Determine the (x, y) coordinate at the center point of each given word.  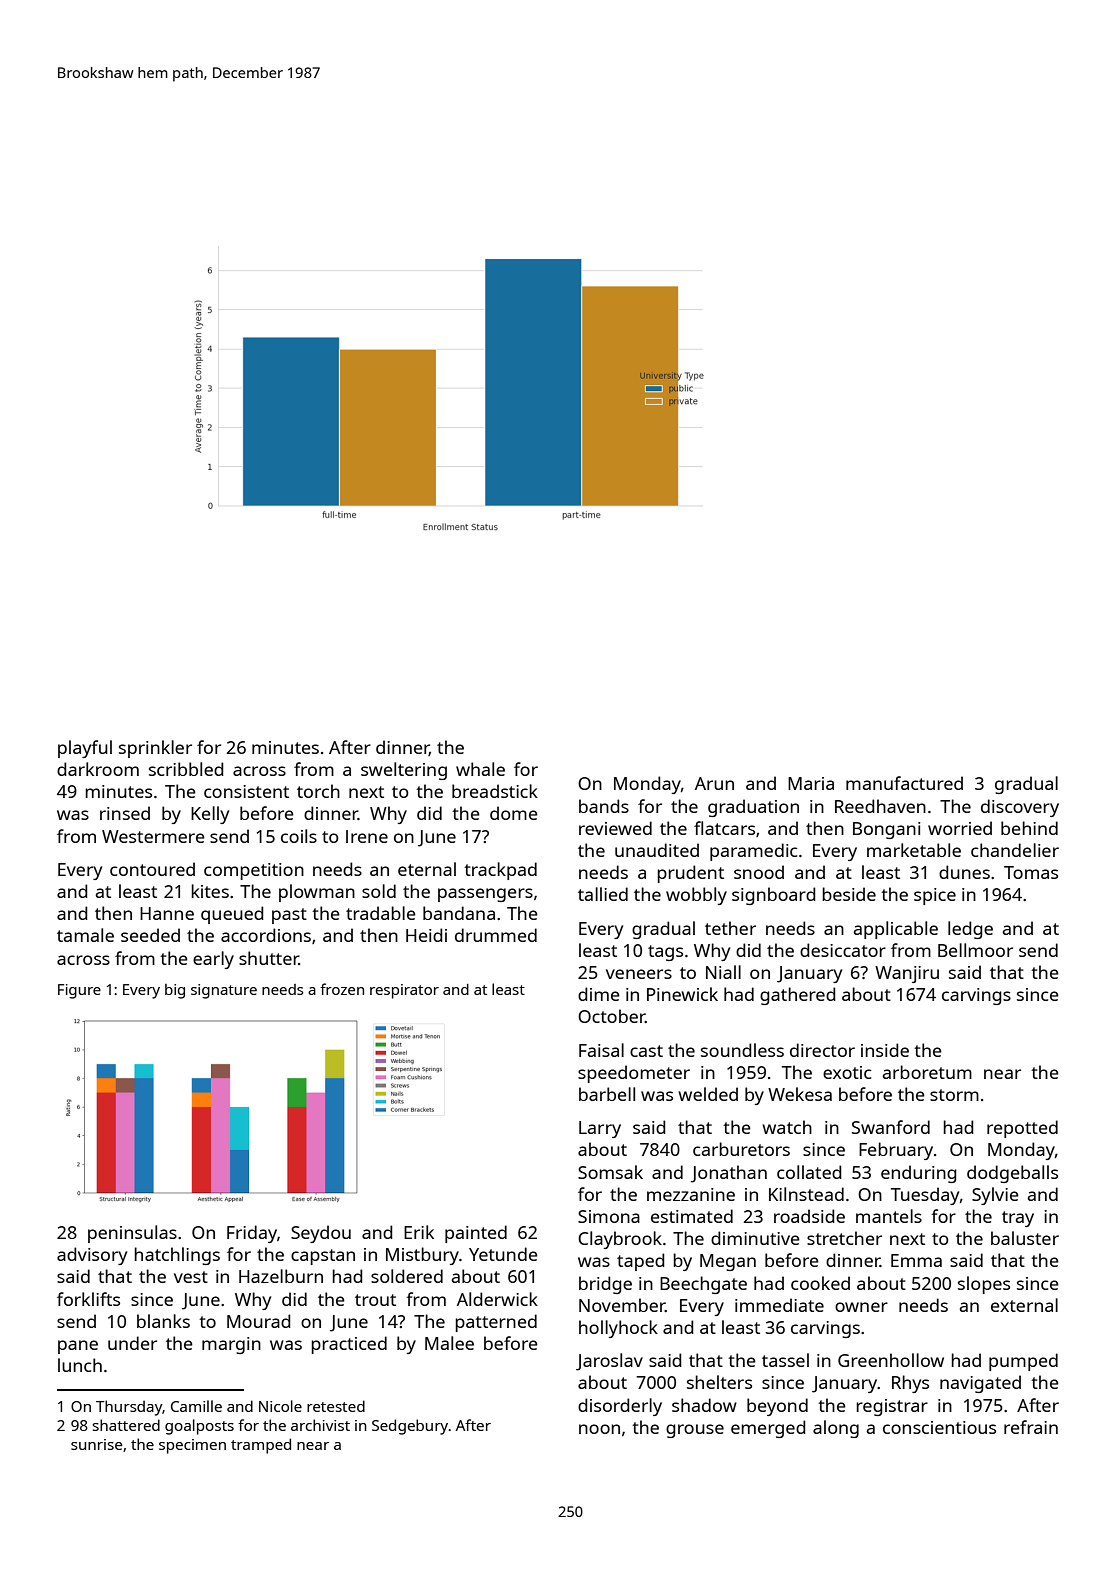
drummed (496, 935)
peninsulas (132, 1234)
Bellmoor (975, 950)
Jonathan (729, 1174)
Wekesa (800, 1094)
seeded (150, 935)
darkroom (98, 769)
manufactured (904, 783)
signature (224, 991)
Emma (916, 1260)
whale (480, 769)
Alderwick (497, 1299)
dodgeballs (1012, 1174)
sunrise (96, 1444)
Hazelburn (281, 1276)
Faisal (601, 1050)
